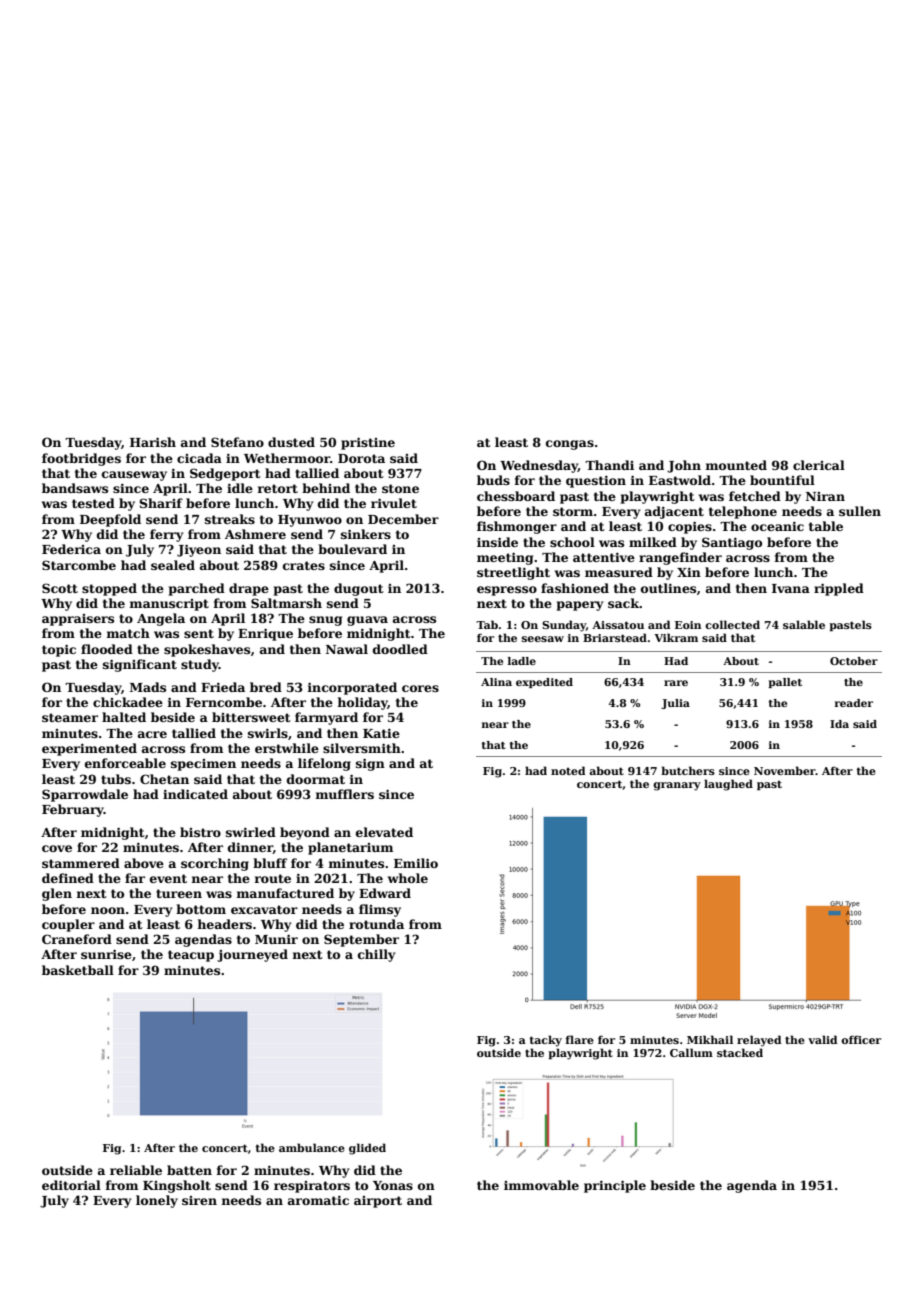  I want to click on glided, so click(367, 1149).
